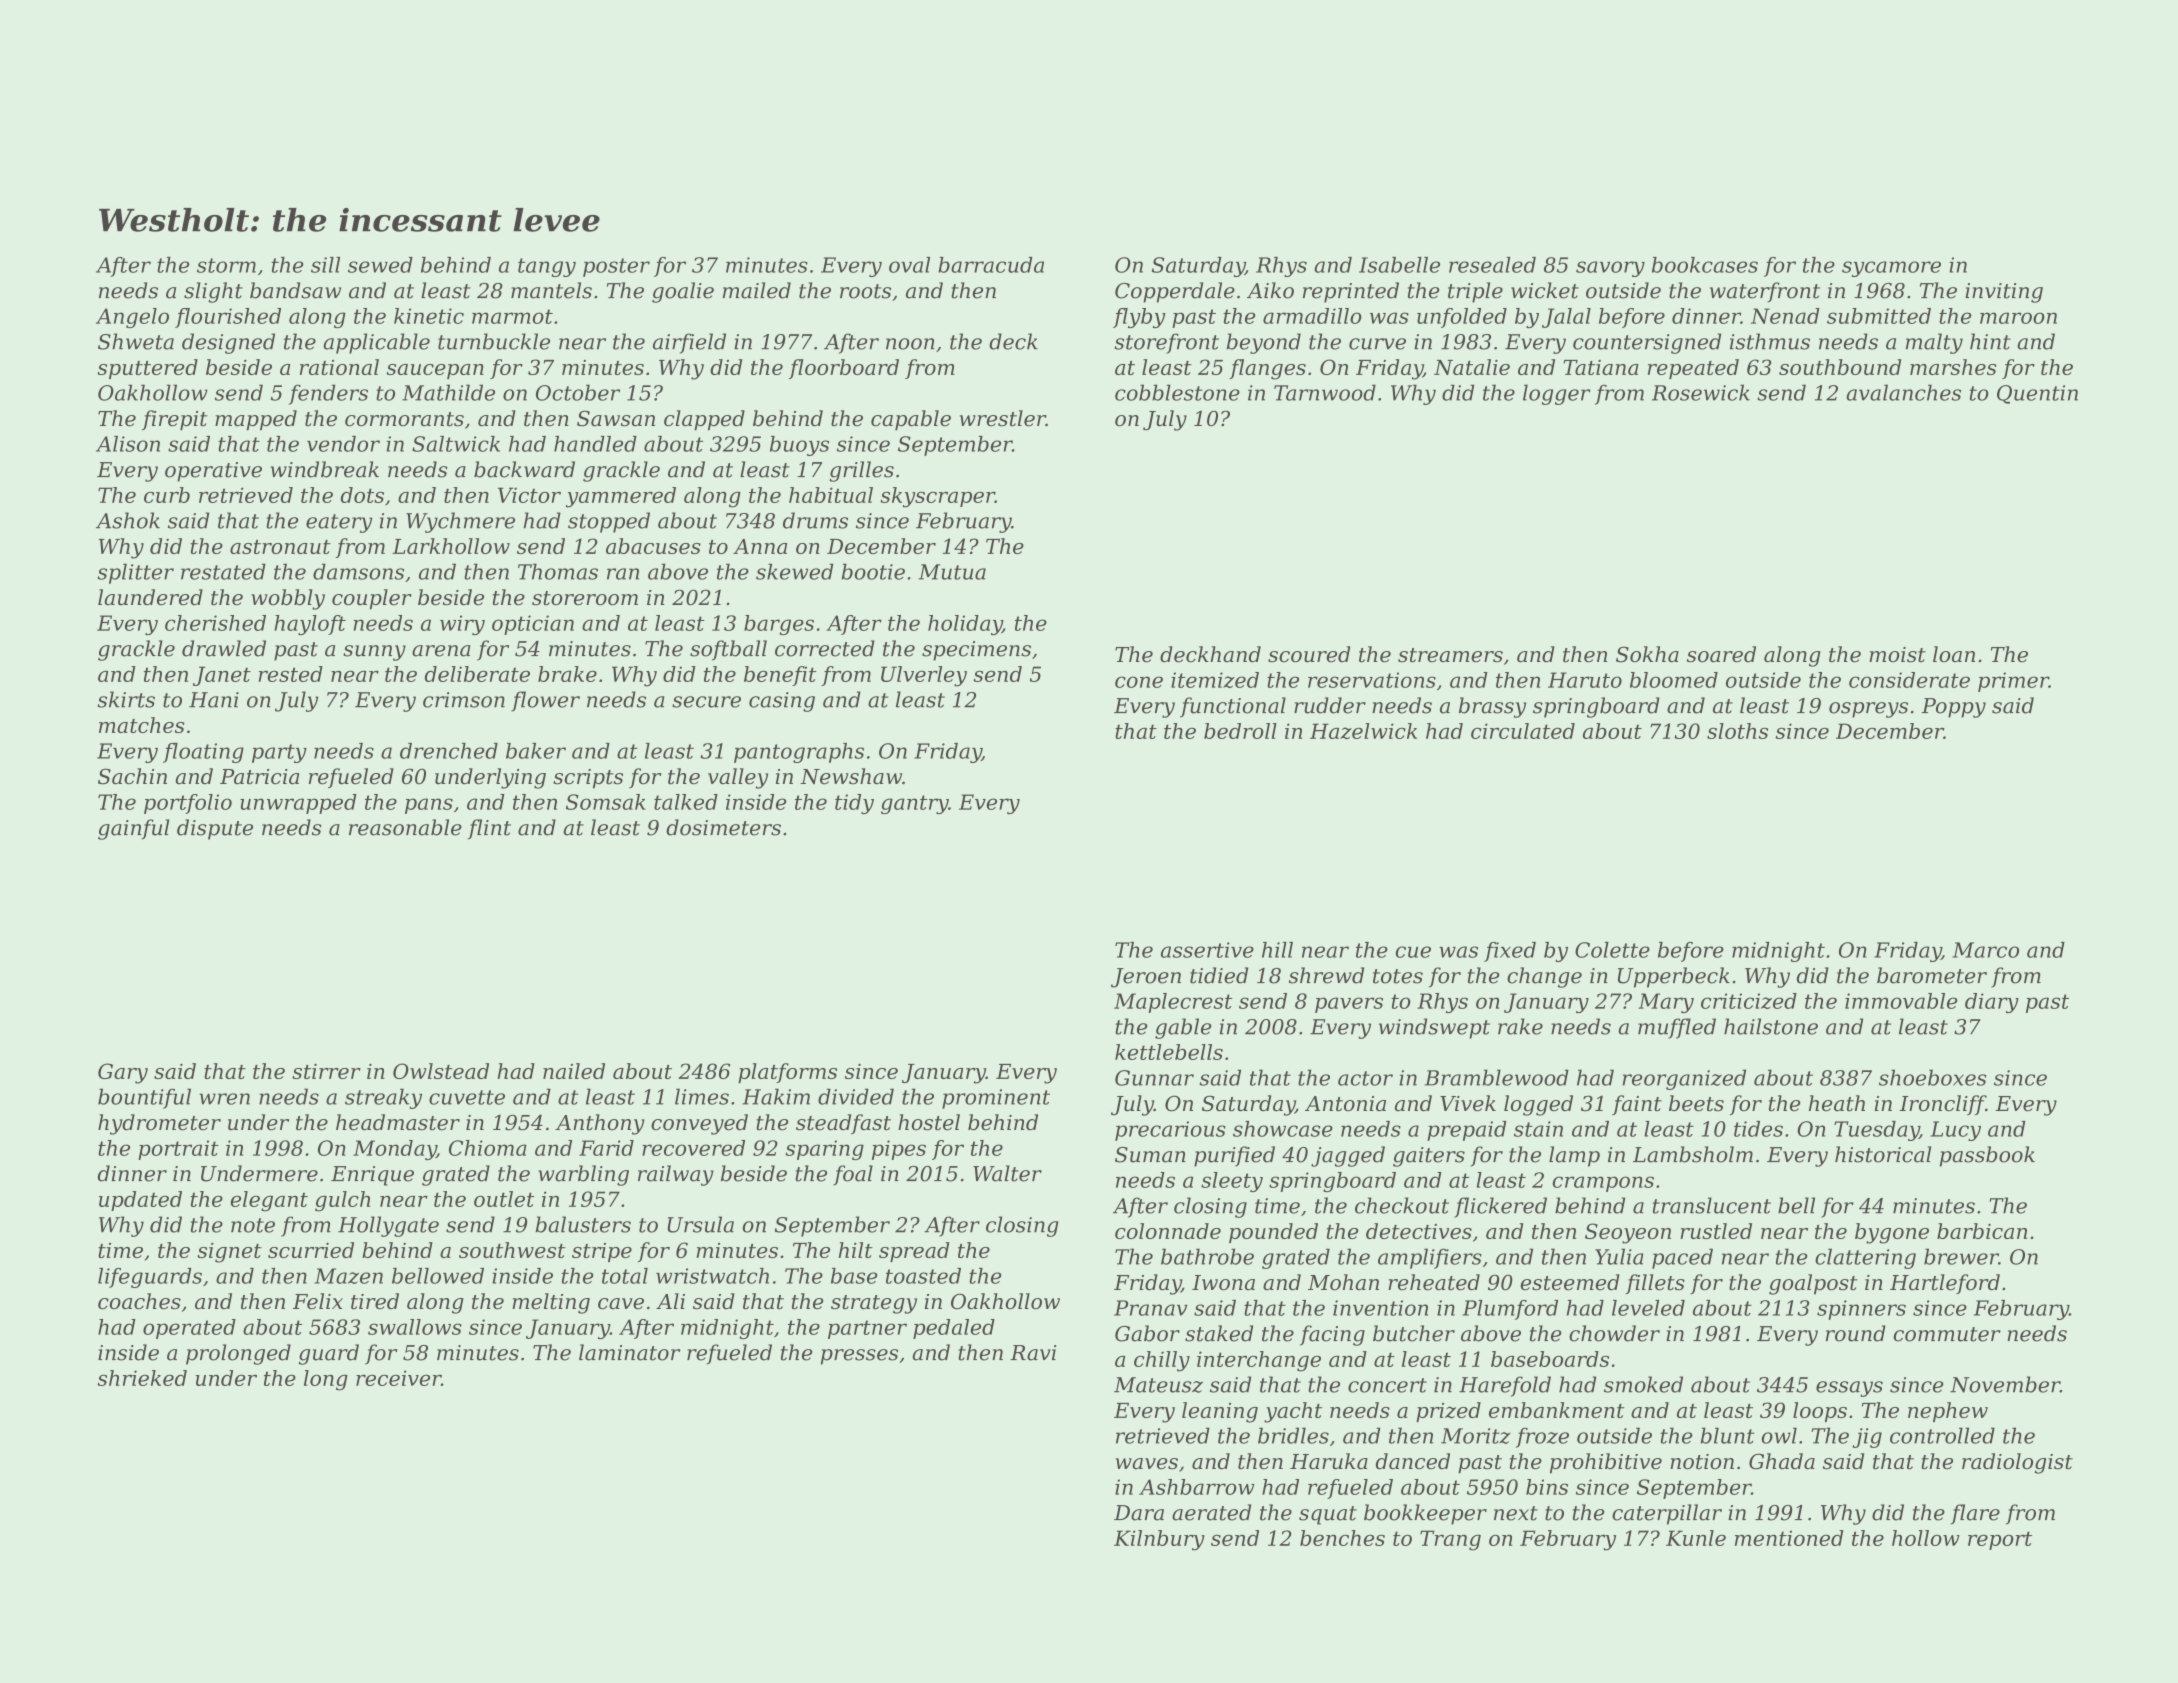 This screenshot has width=2178, height=1683. I want to click on faint, so click(1637, 1105).
